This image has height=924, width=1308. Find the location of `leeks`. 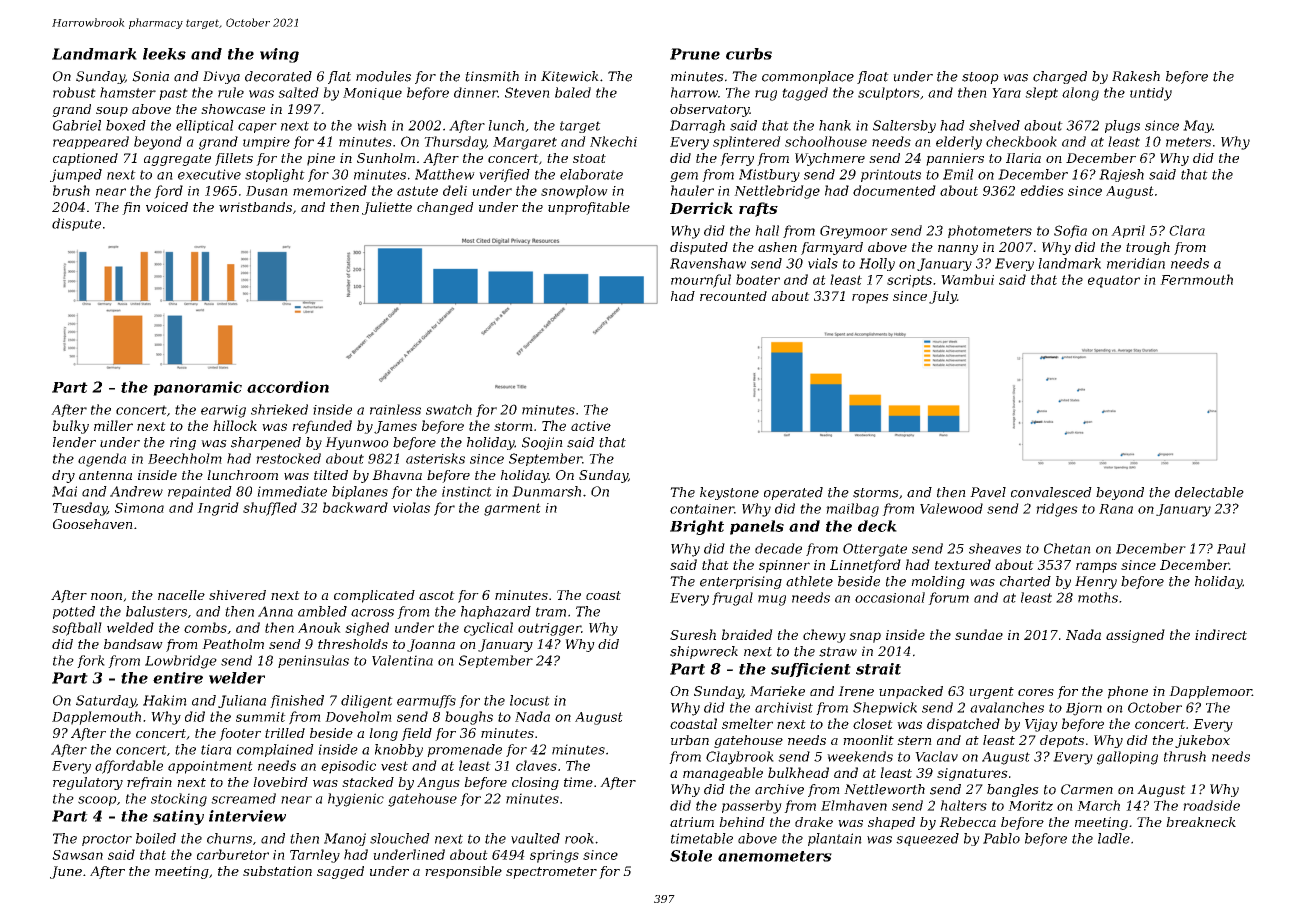

leeks is located at coordinates (164, 54).
